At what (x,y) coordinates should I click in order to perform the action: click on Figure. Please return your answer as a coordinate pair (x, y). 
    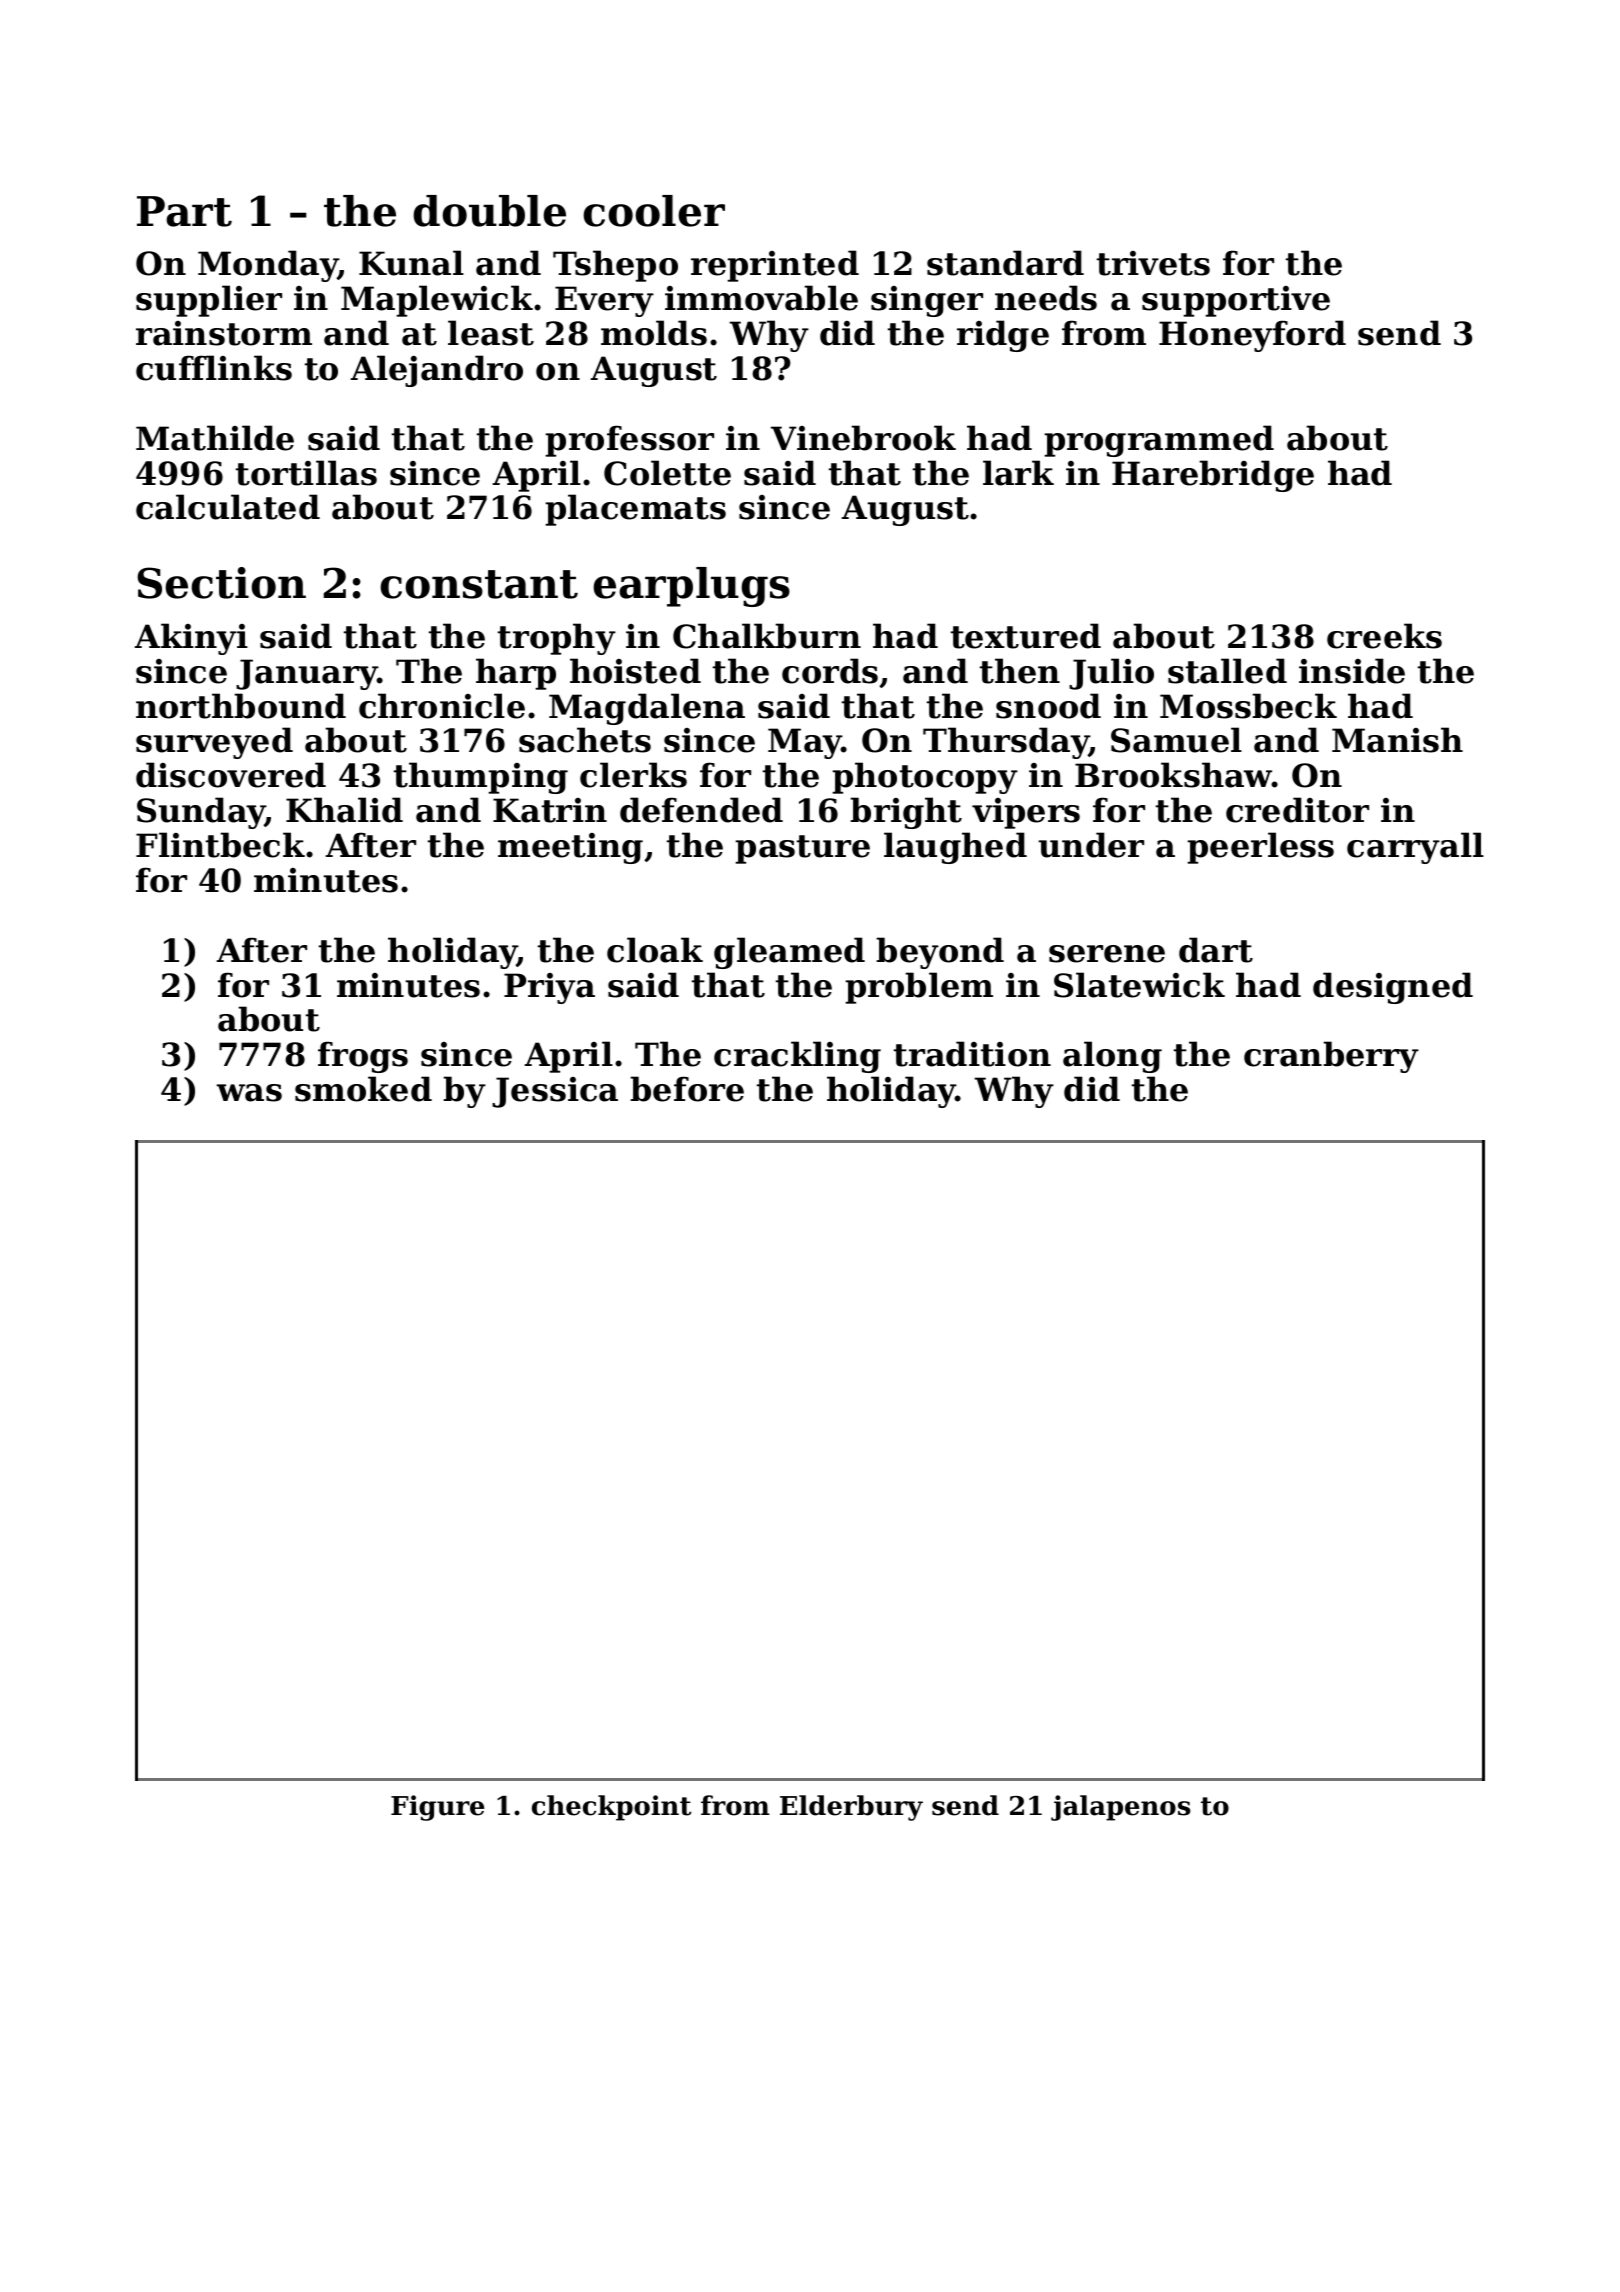
    Looking at the image, I should click on (437, 1808).
